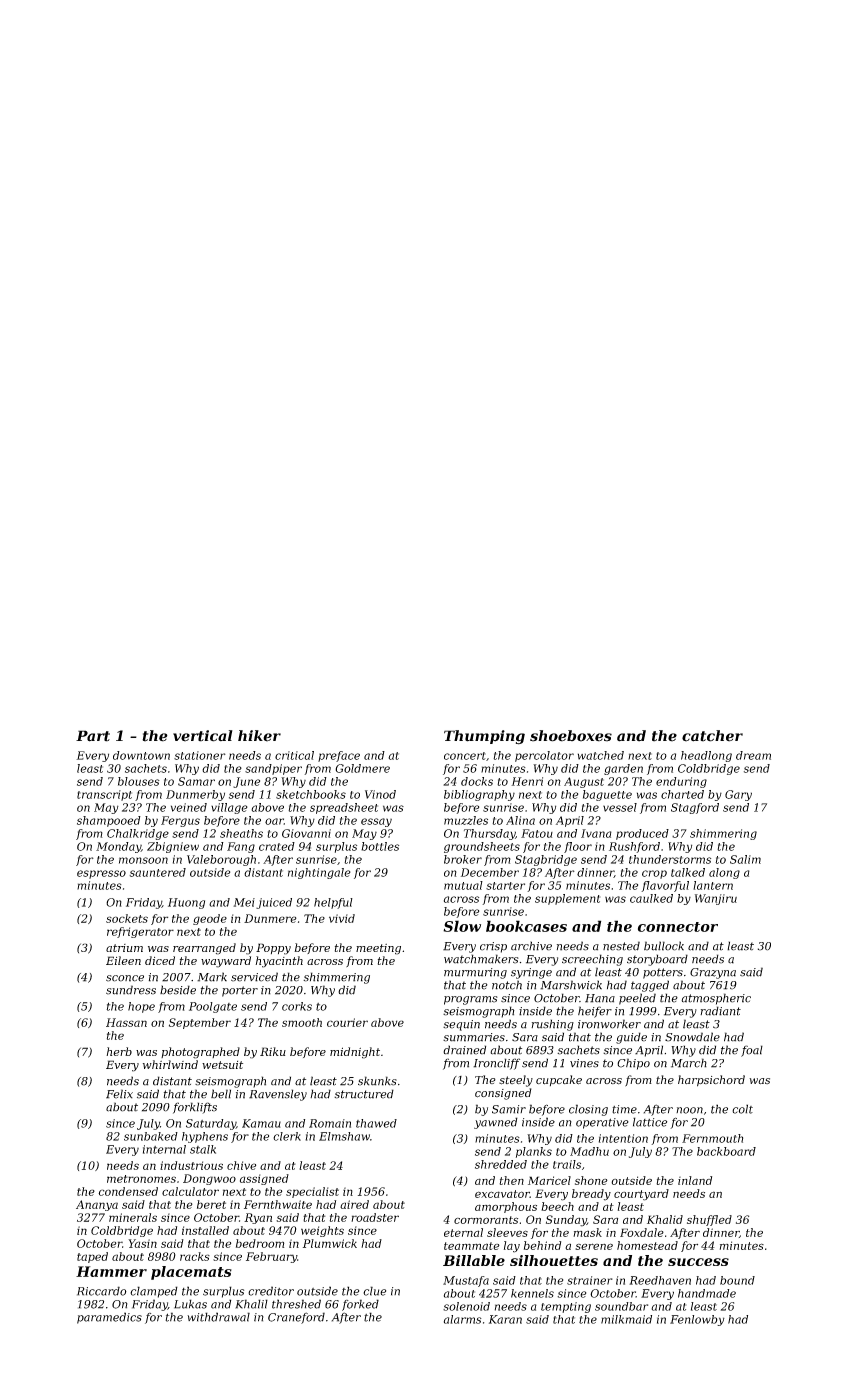 This page has height=1400, width=849. I want to click on Lukas, so click(190, 1304).
